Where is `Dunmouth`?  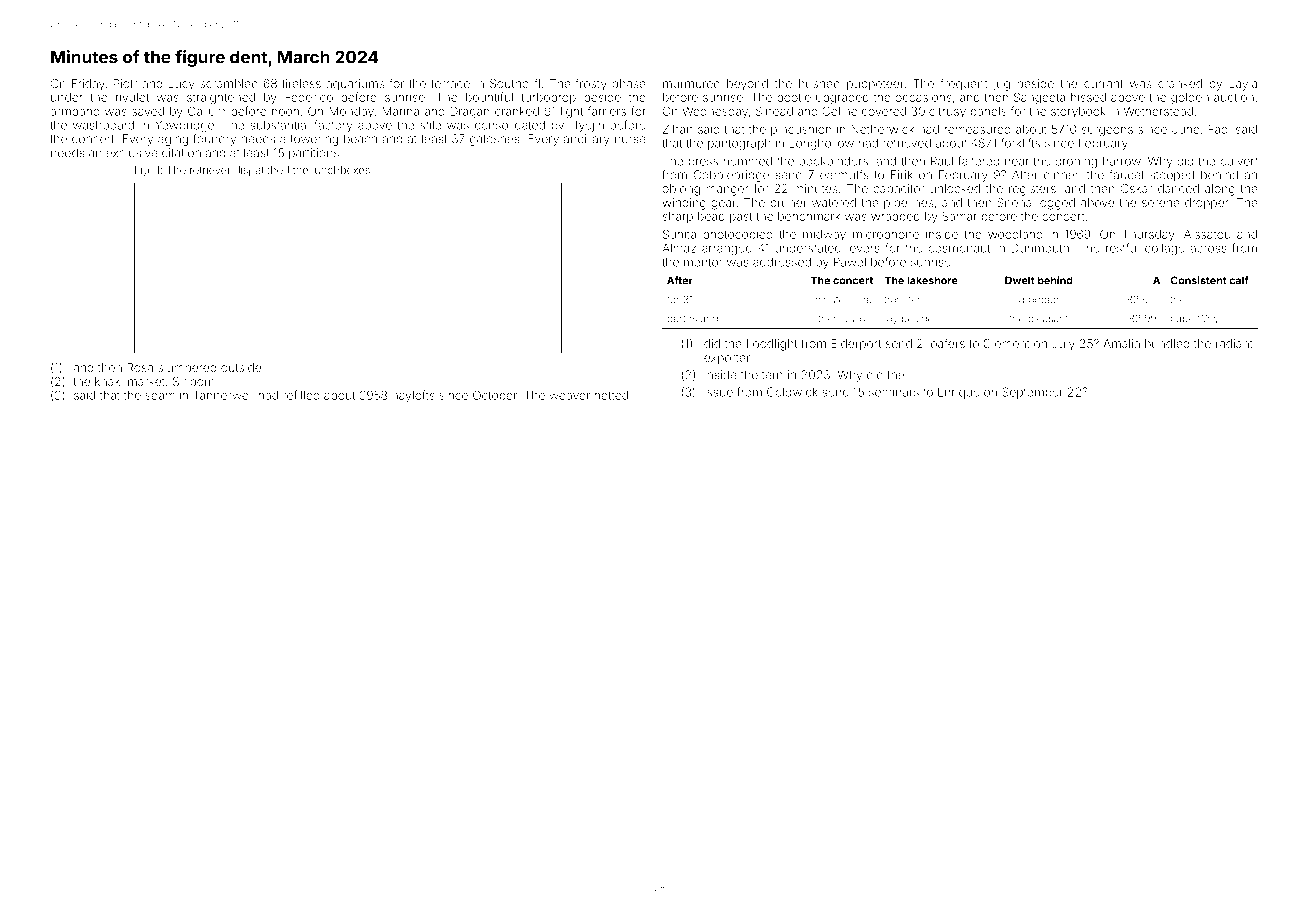 Dunmouth is located at coordinates (1040, 248).
